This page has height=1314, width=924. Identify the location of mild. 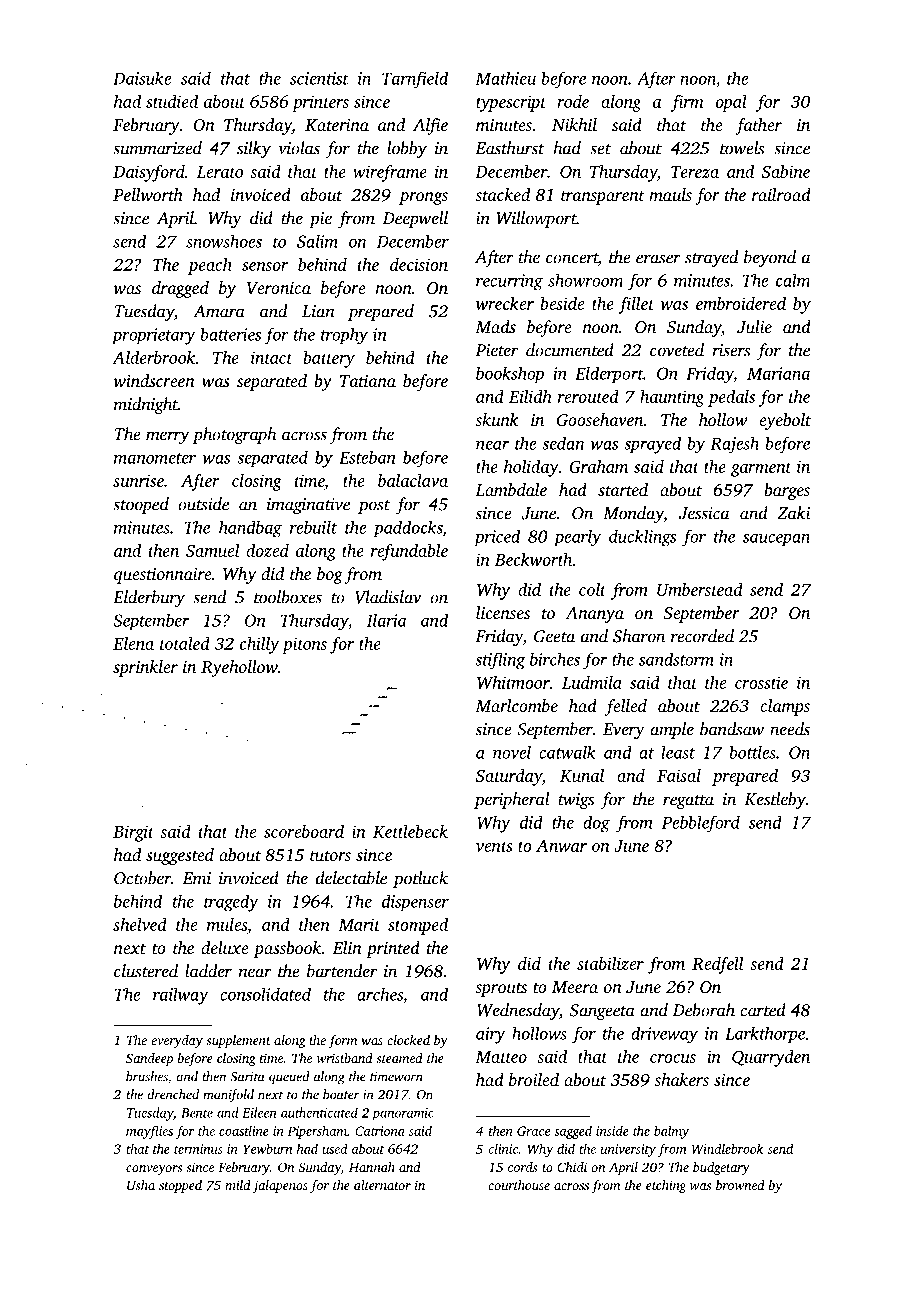
(238, 1185).
